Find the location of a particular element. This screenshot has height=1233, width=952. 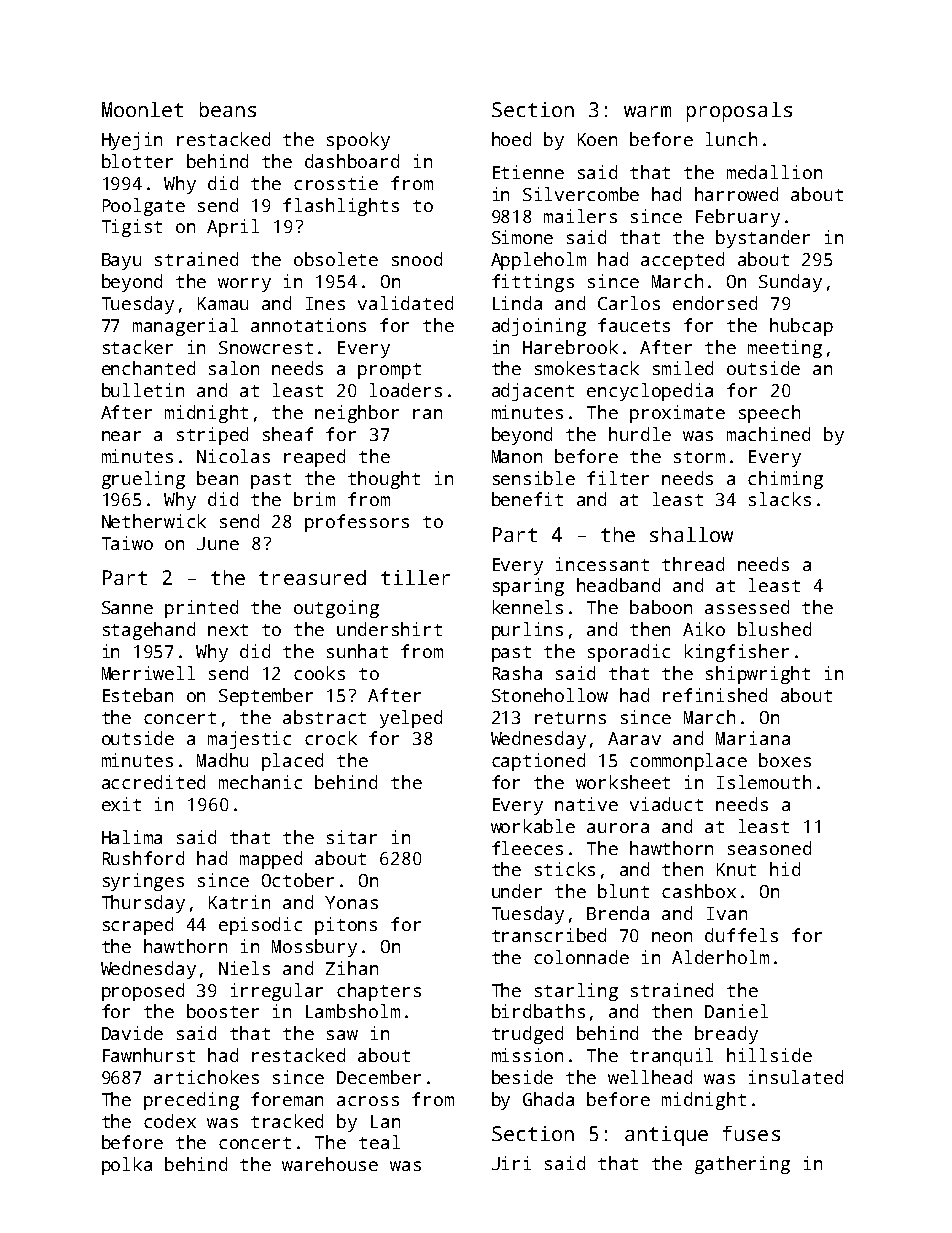

salon is located at coordinates (234, 368).
